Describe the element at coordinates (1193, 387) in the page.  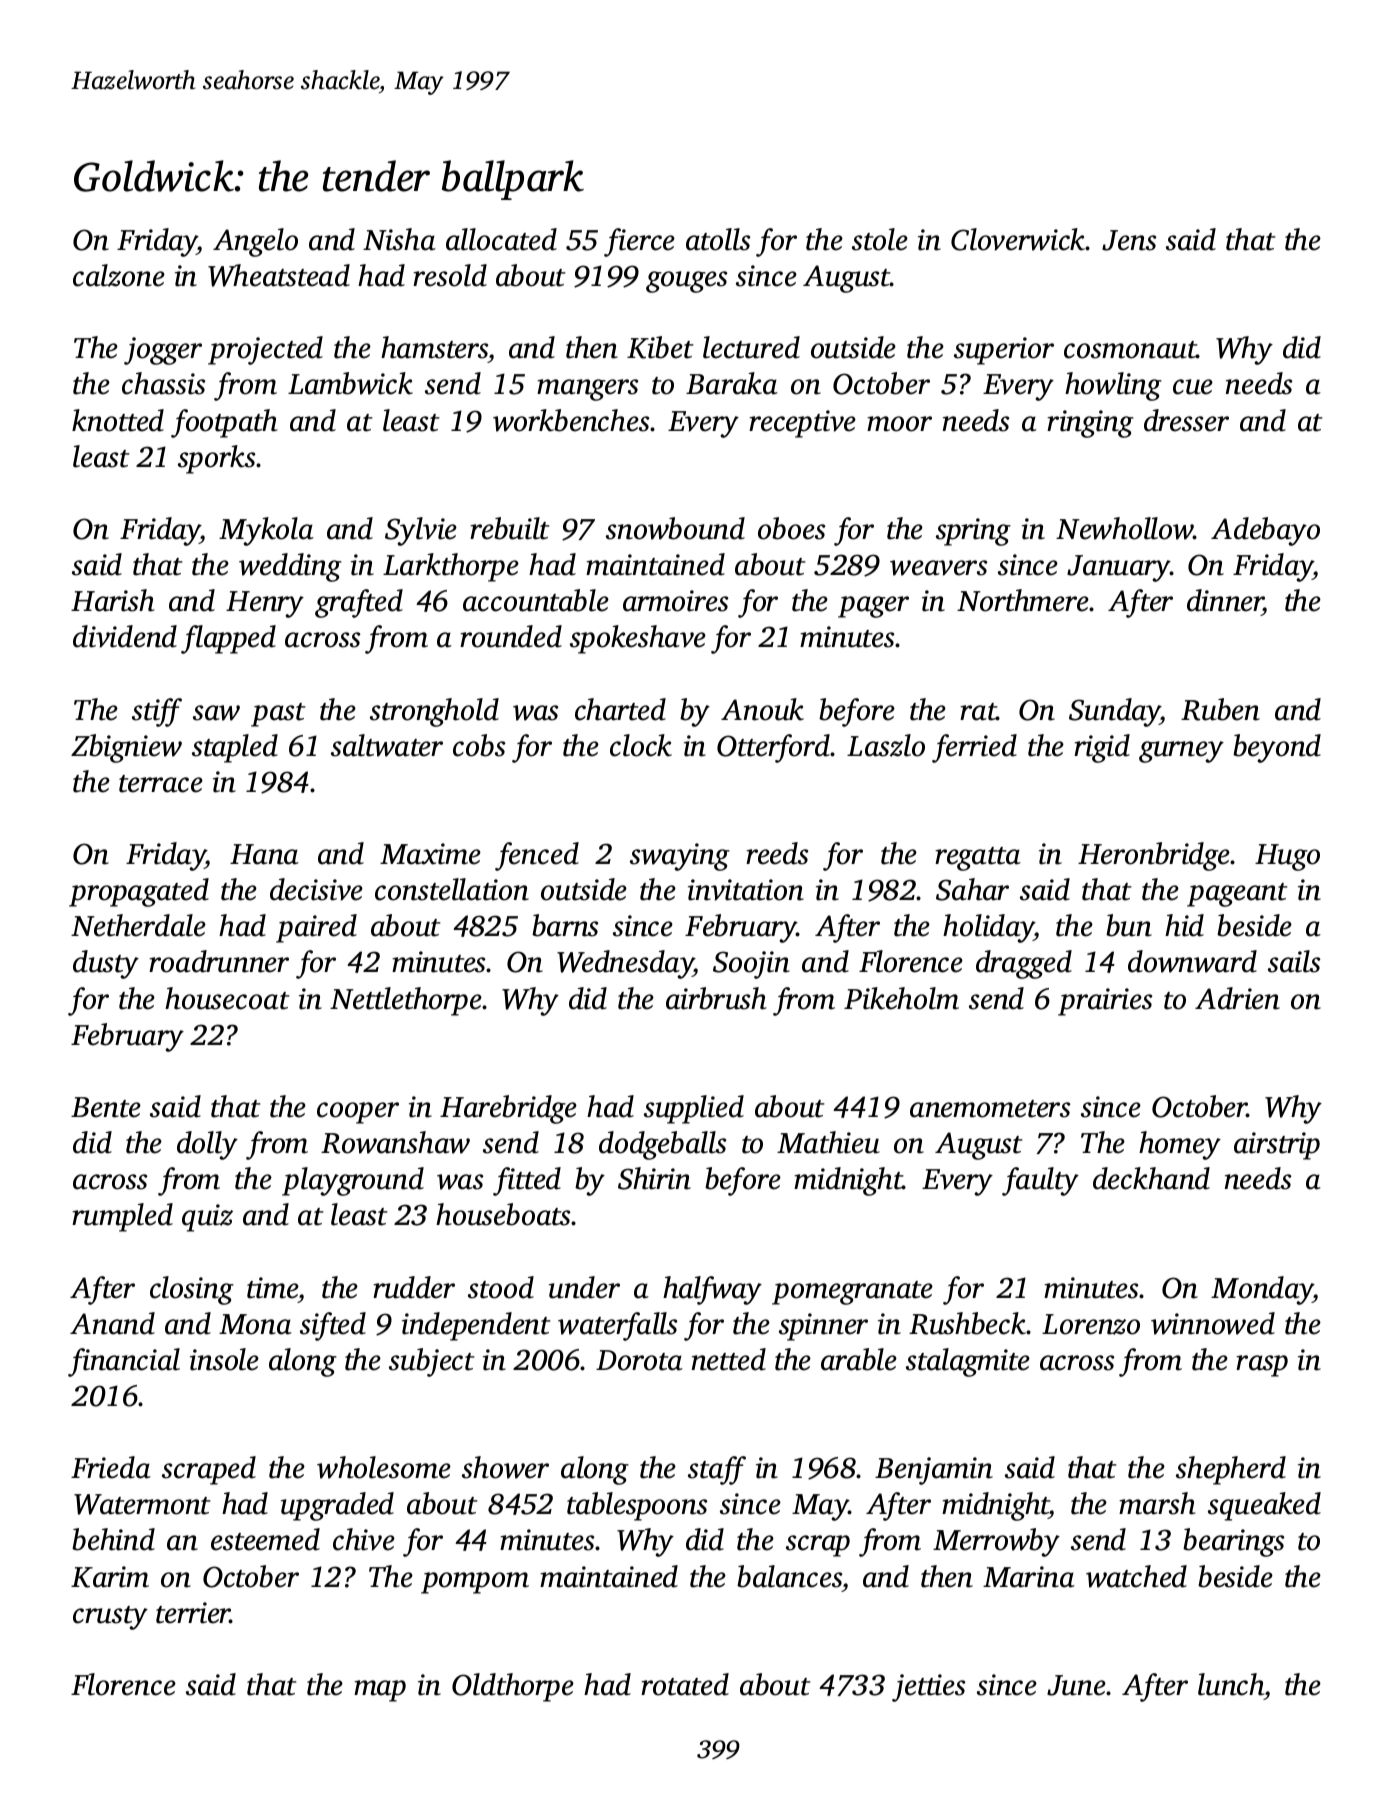
I see `cue` at that location.
